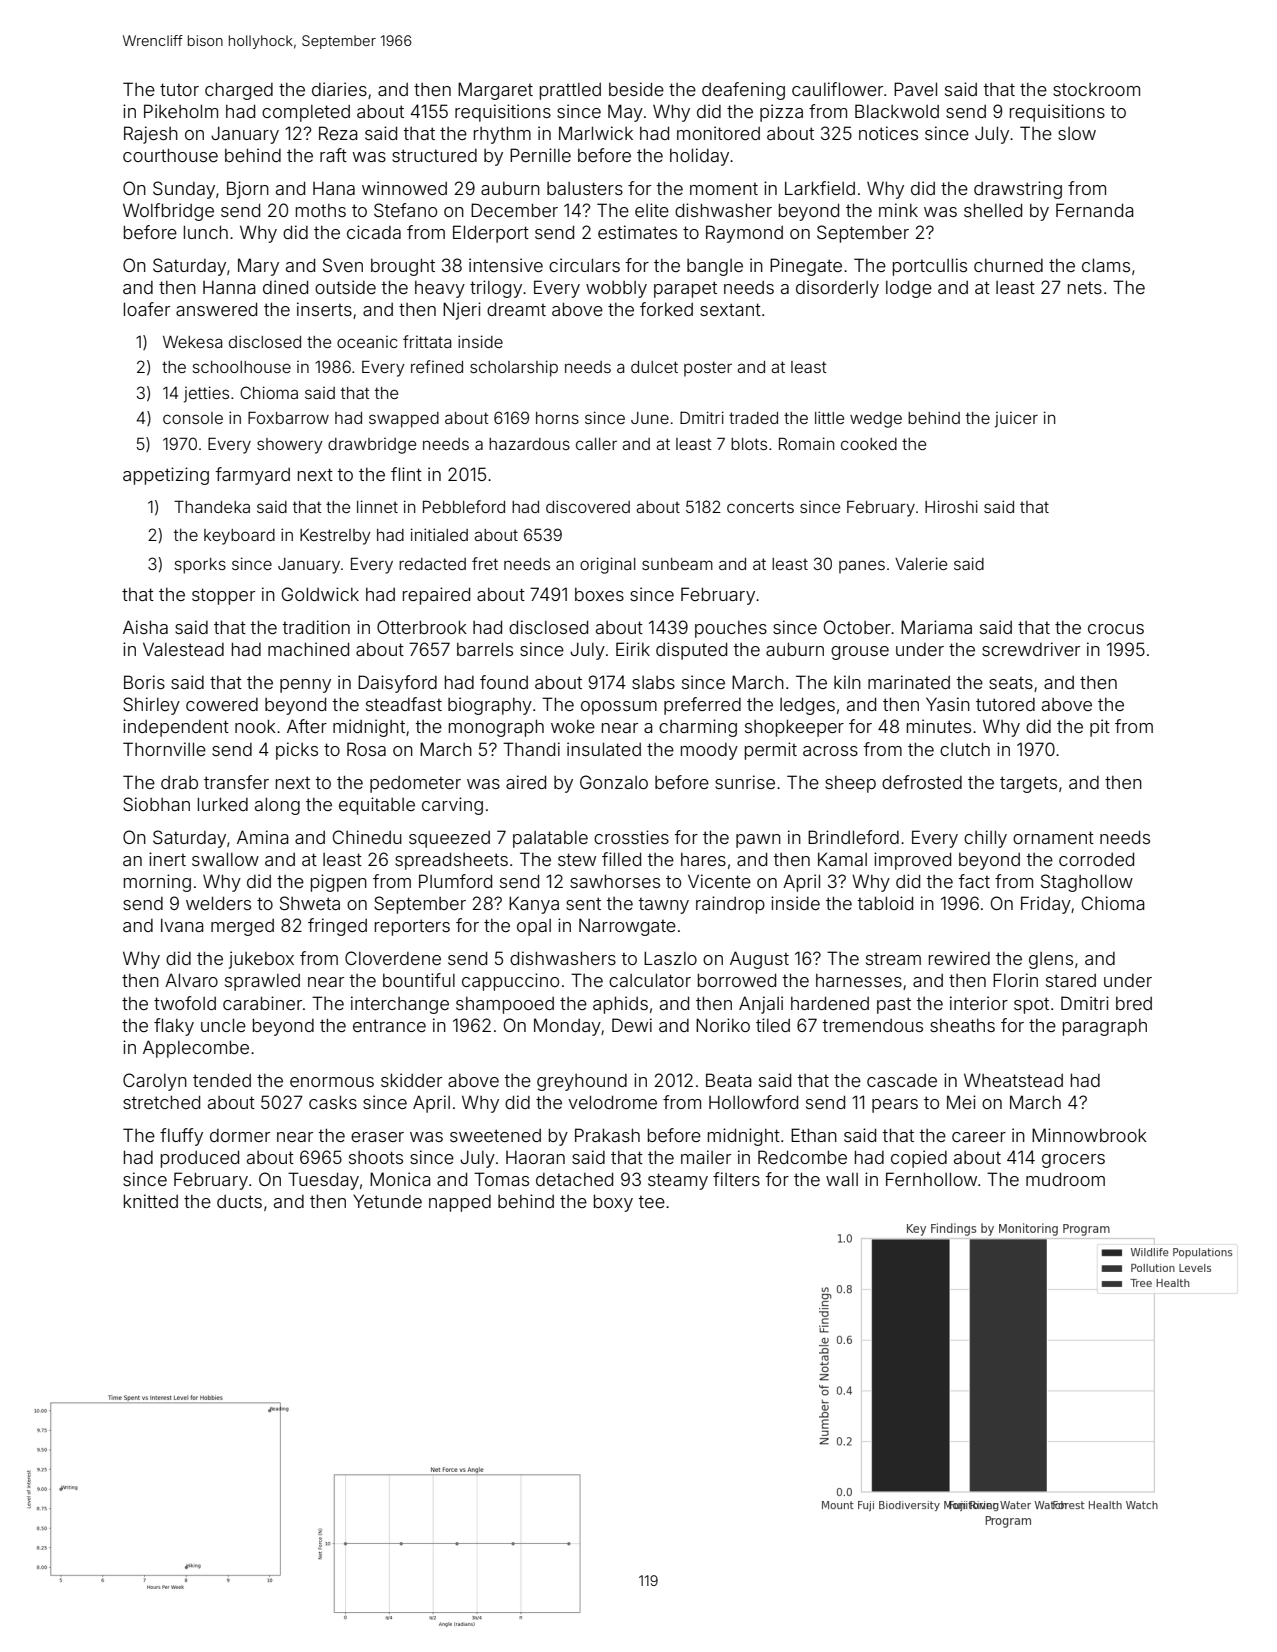 This screenshot has height=1652, width=1277. What do you see at coordinates (236, 782) in the screenshot?
I see `transfer` at bounding box center [236, 782].
